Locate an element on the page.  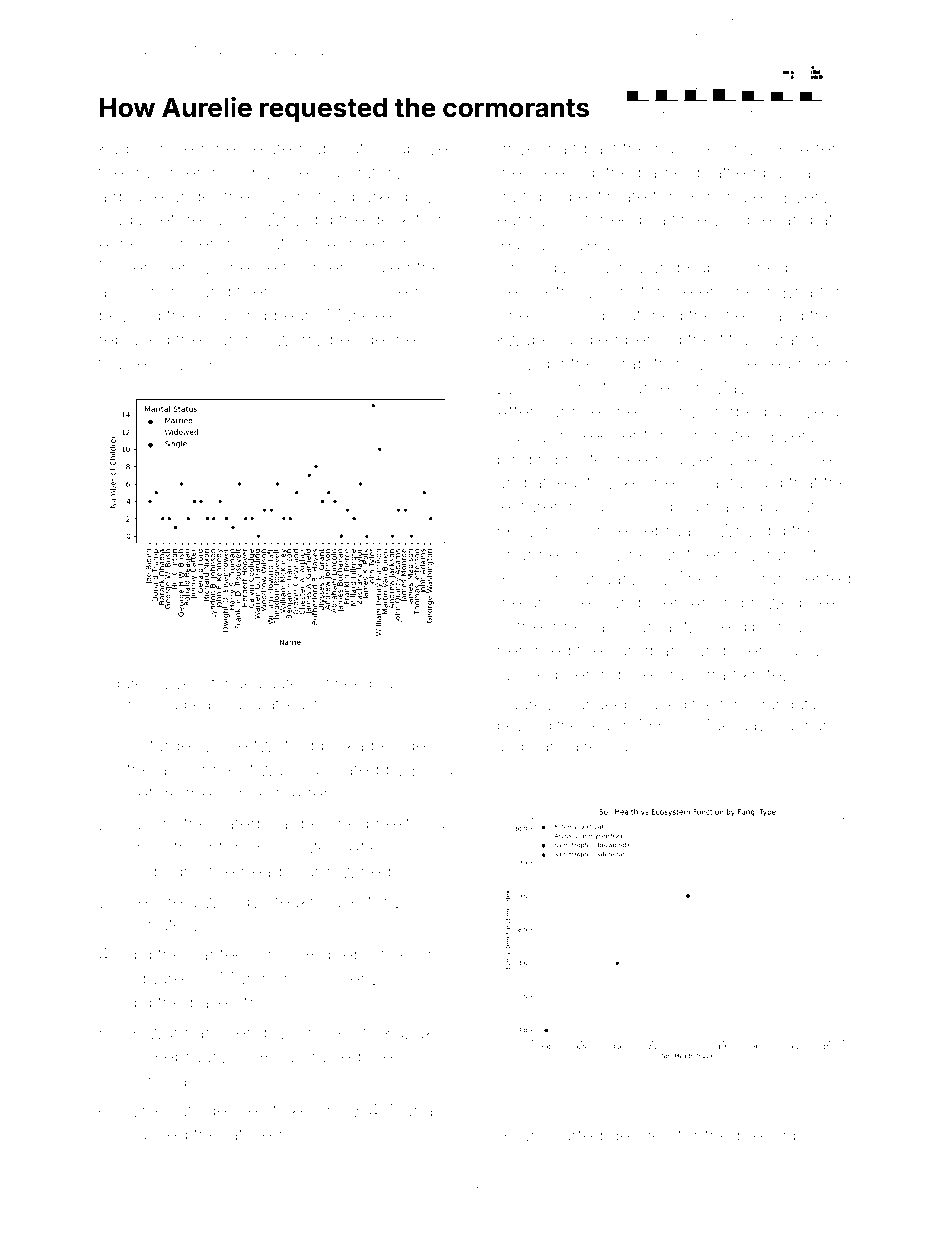
resold is located at coordinates (606, 746).
